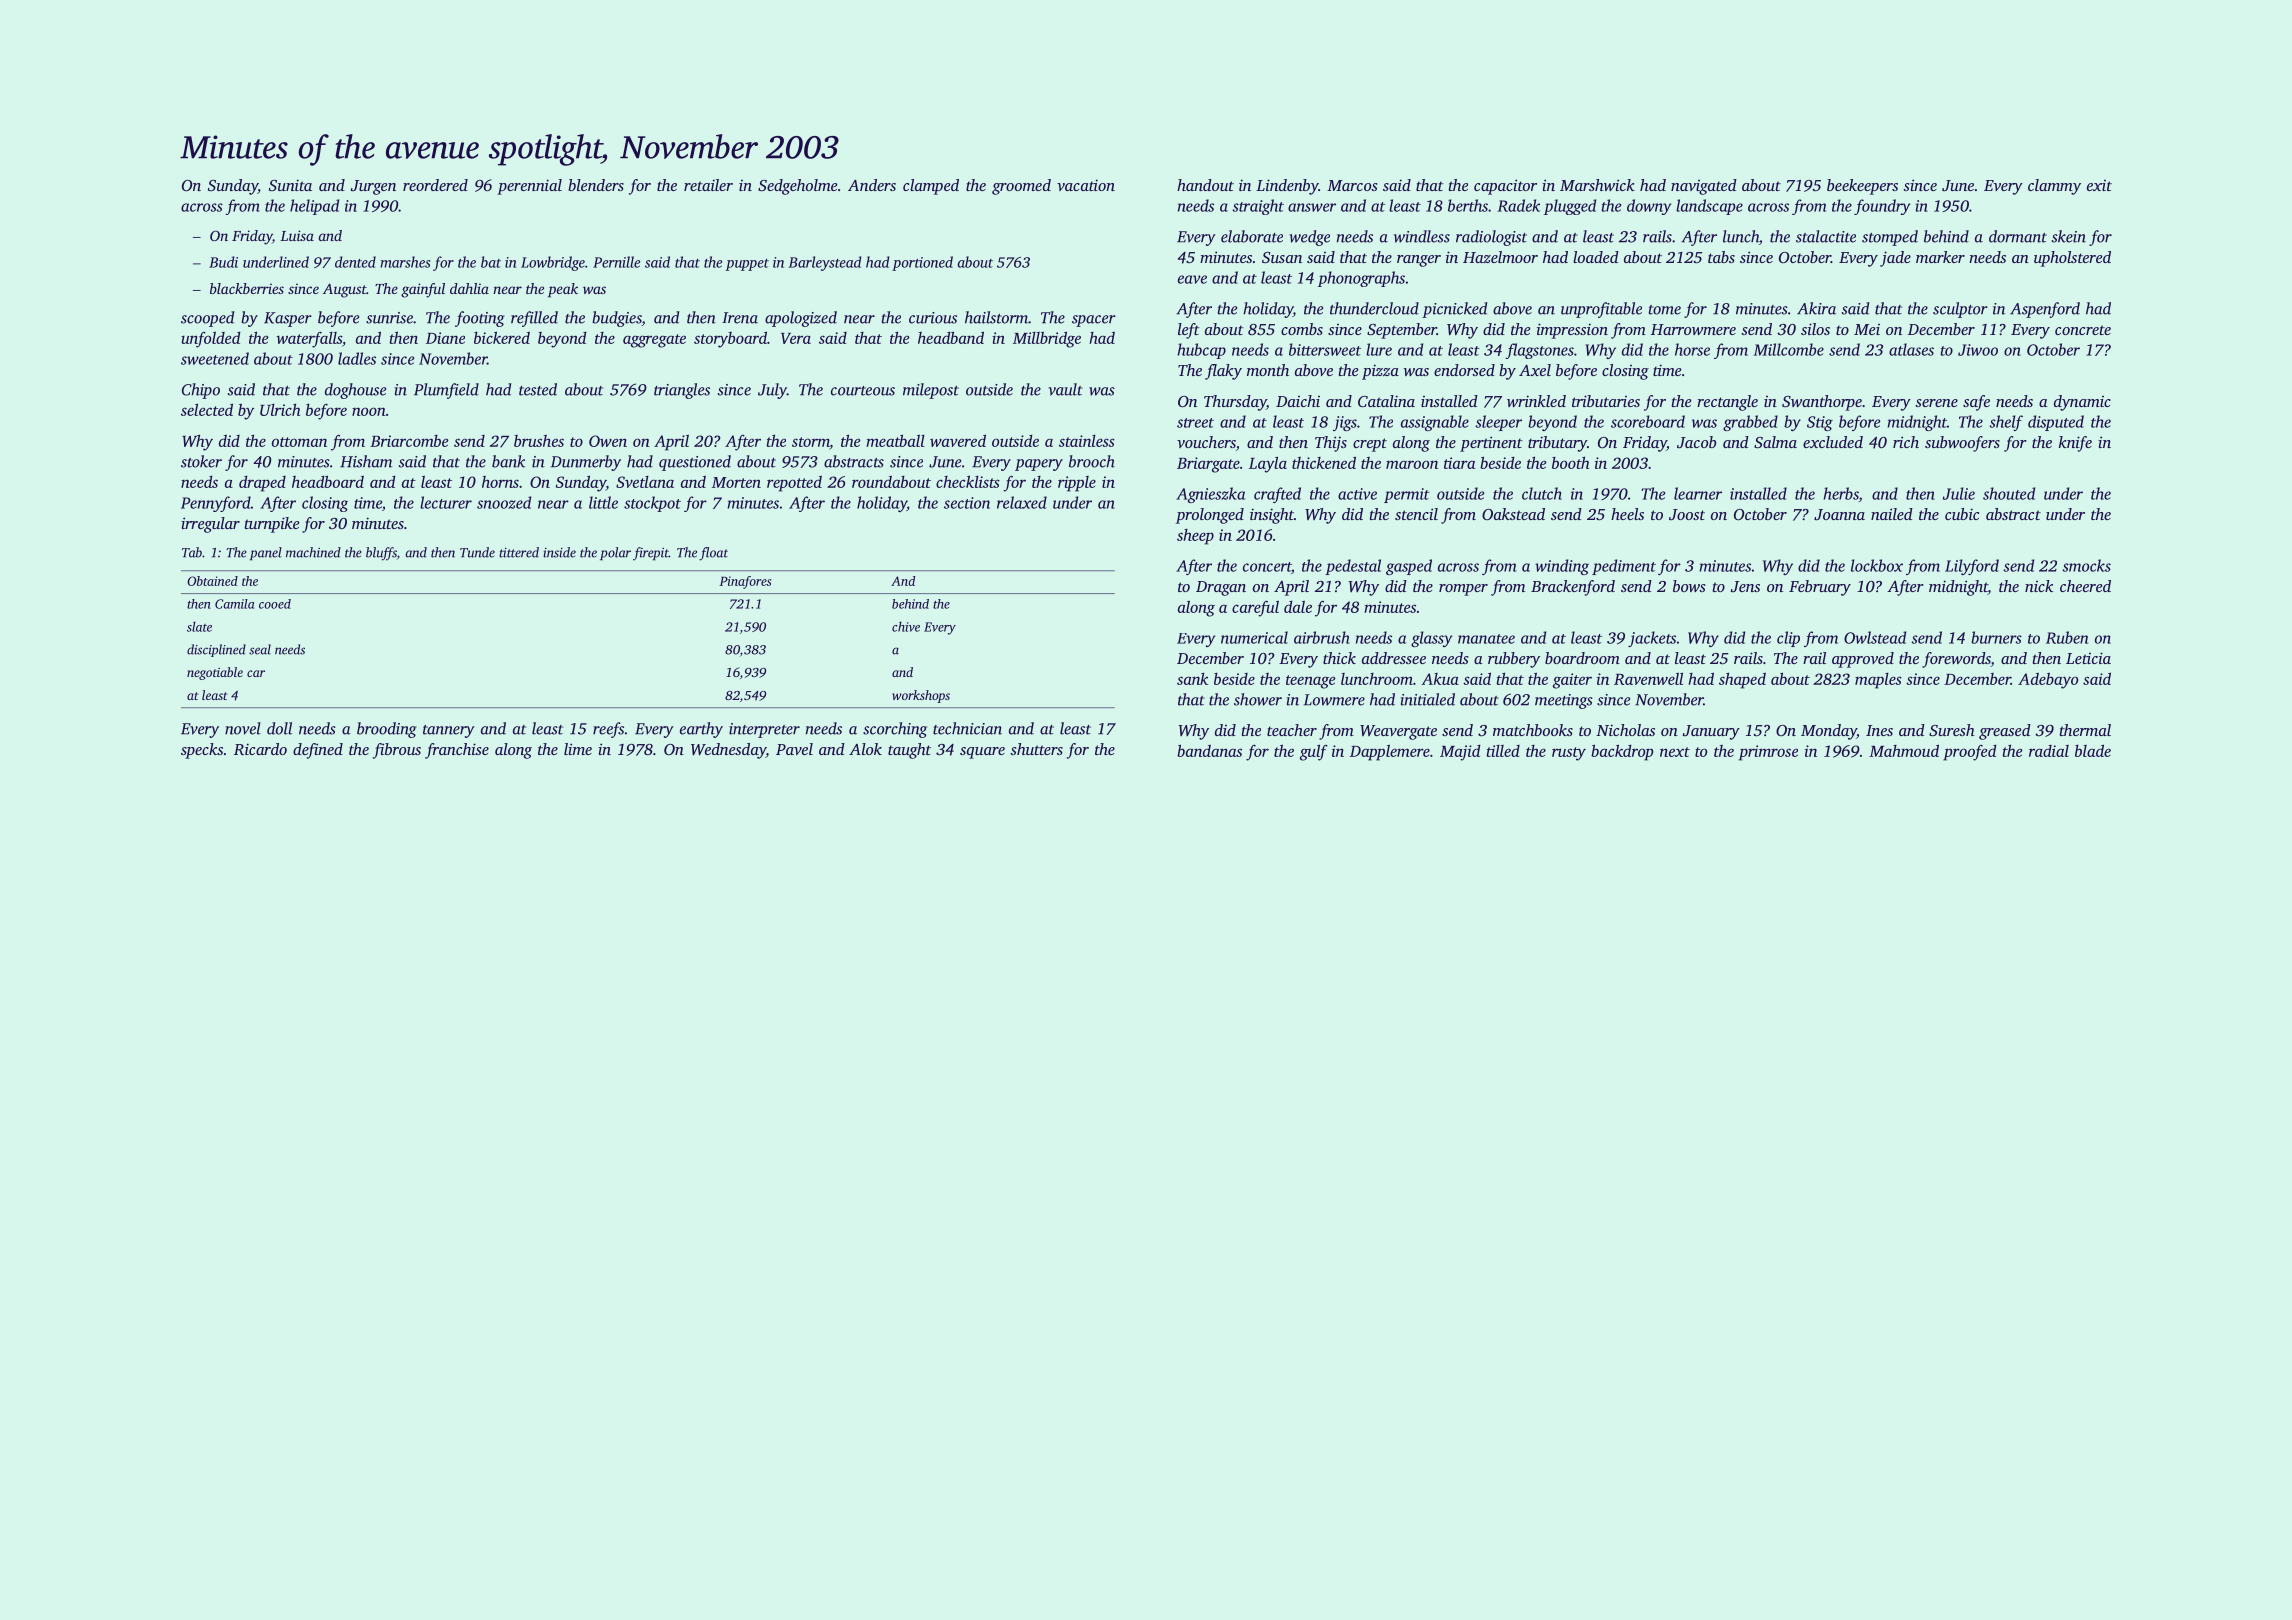 The image size is (2292, 1620). Describe the element at coordinates (2099, 185) in the screenshot. I see `exit` at that location.
